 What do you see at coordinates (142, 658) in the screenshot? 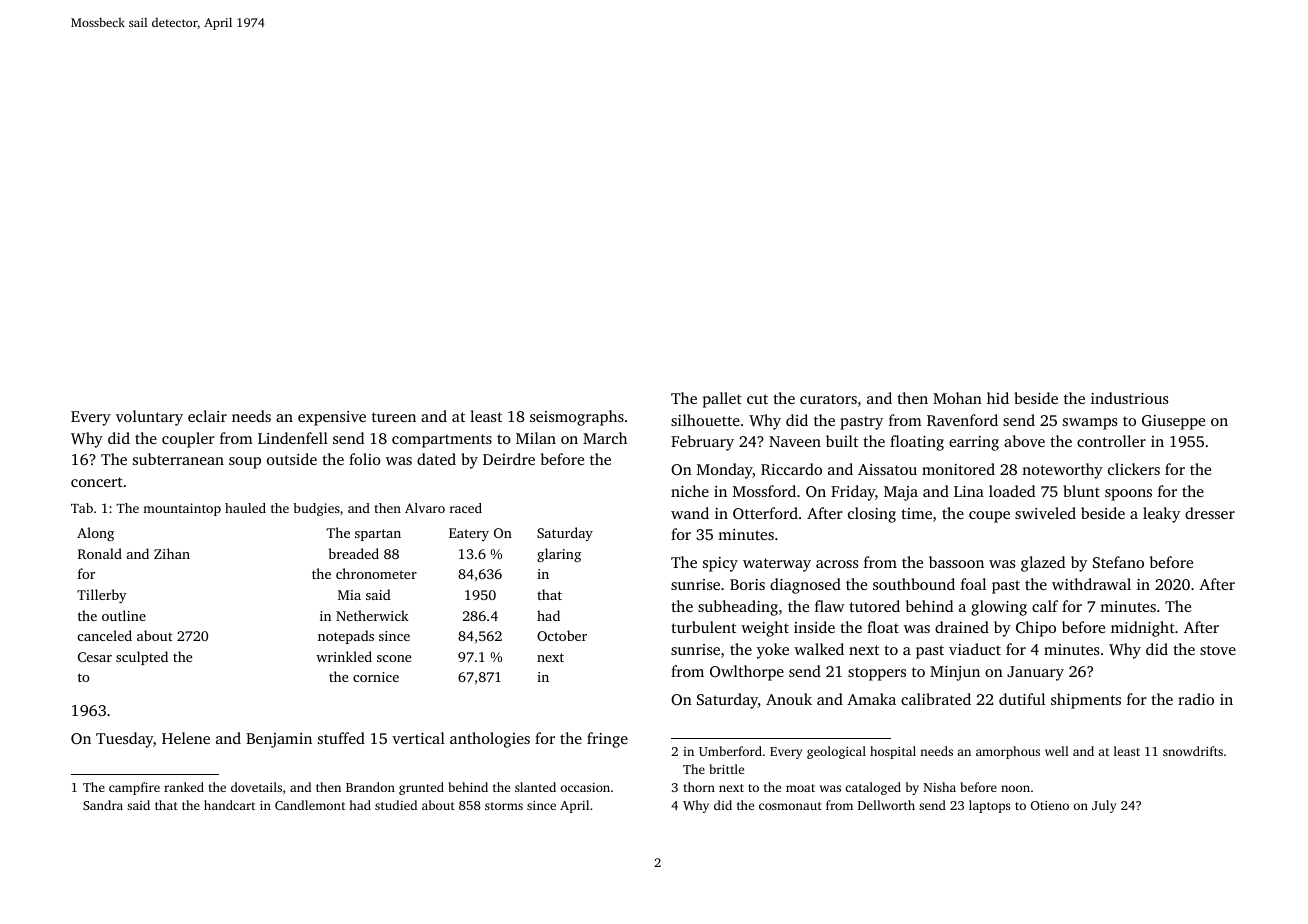
I see `sculpted` at bounding box center [142, 658].
